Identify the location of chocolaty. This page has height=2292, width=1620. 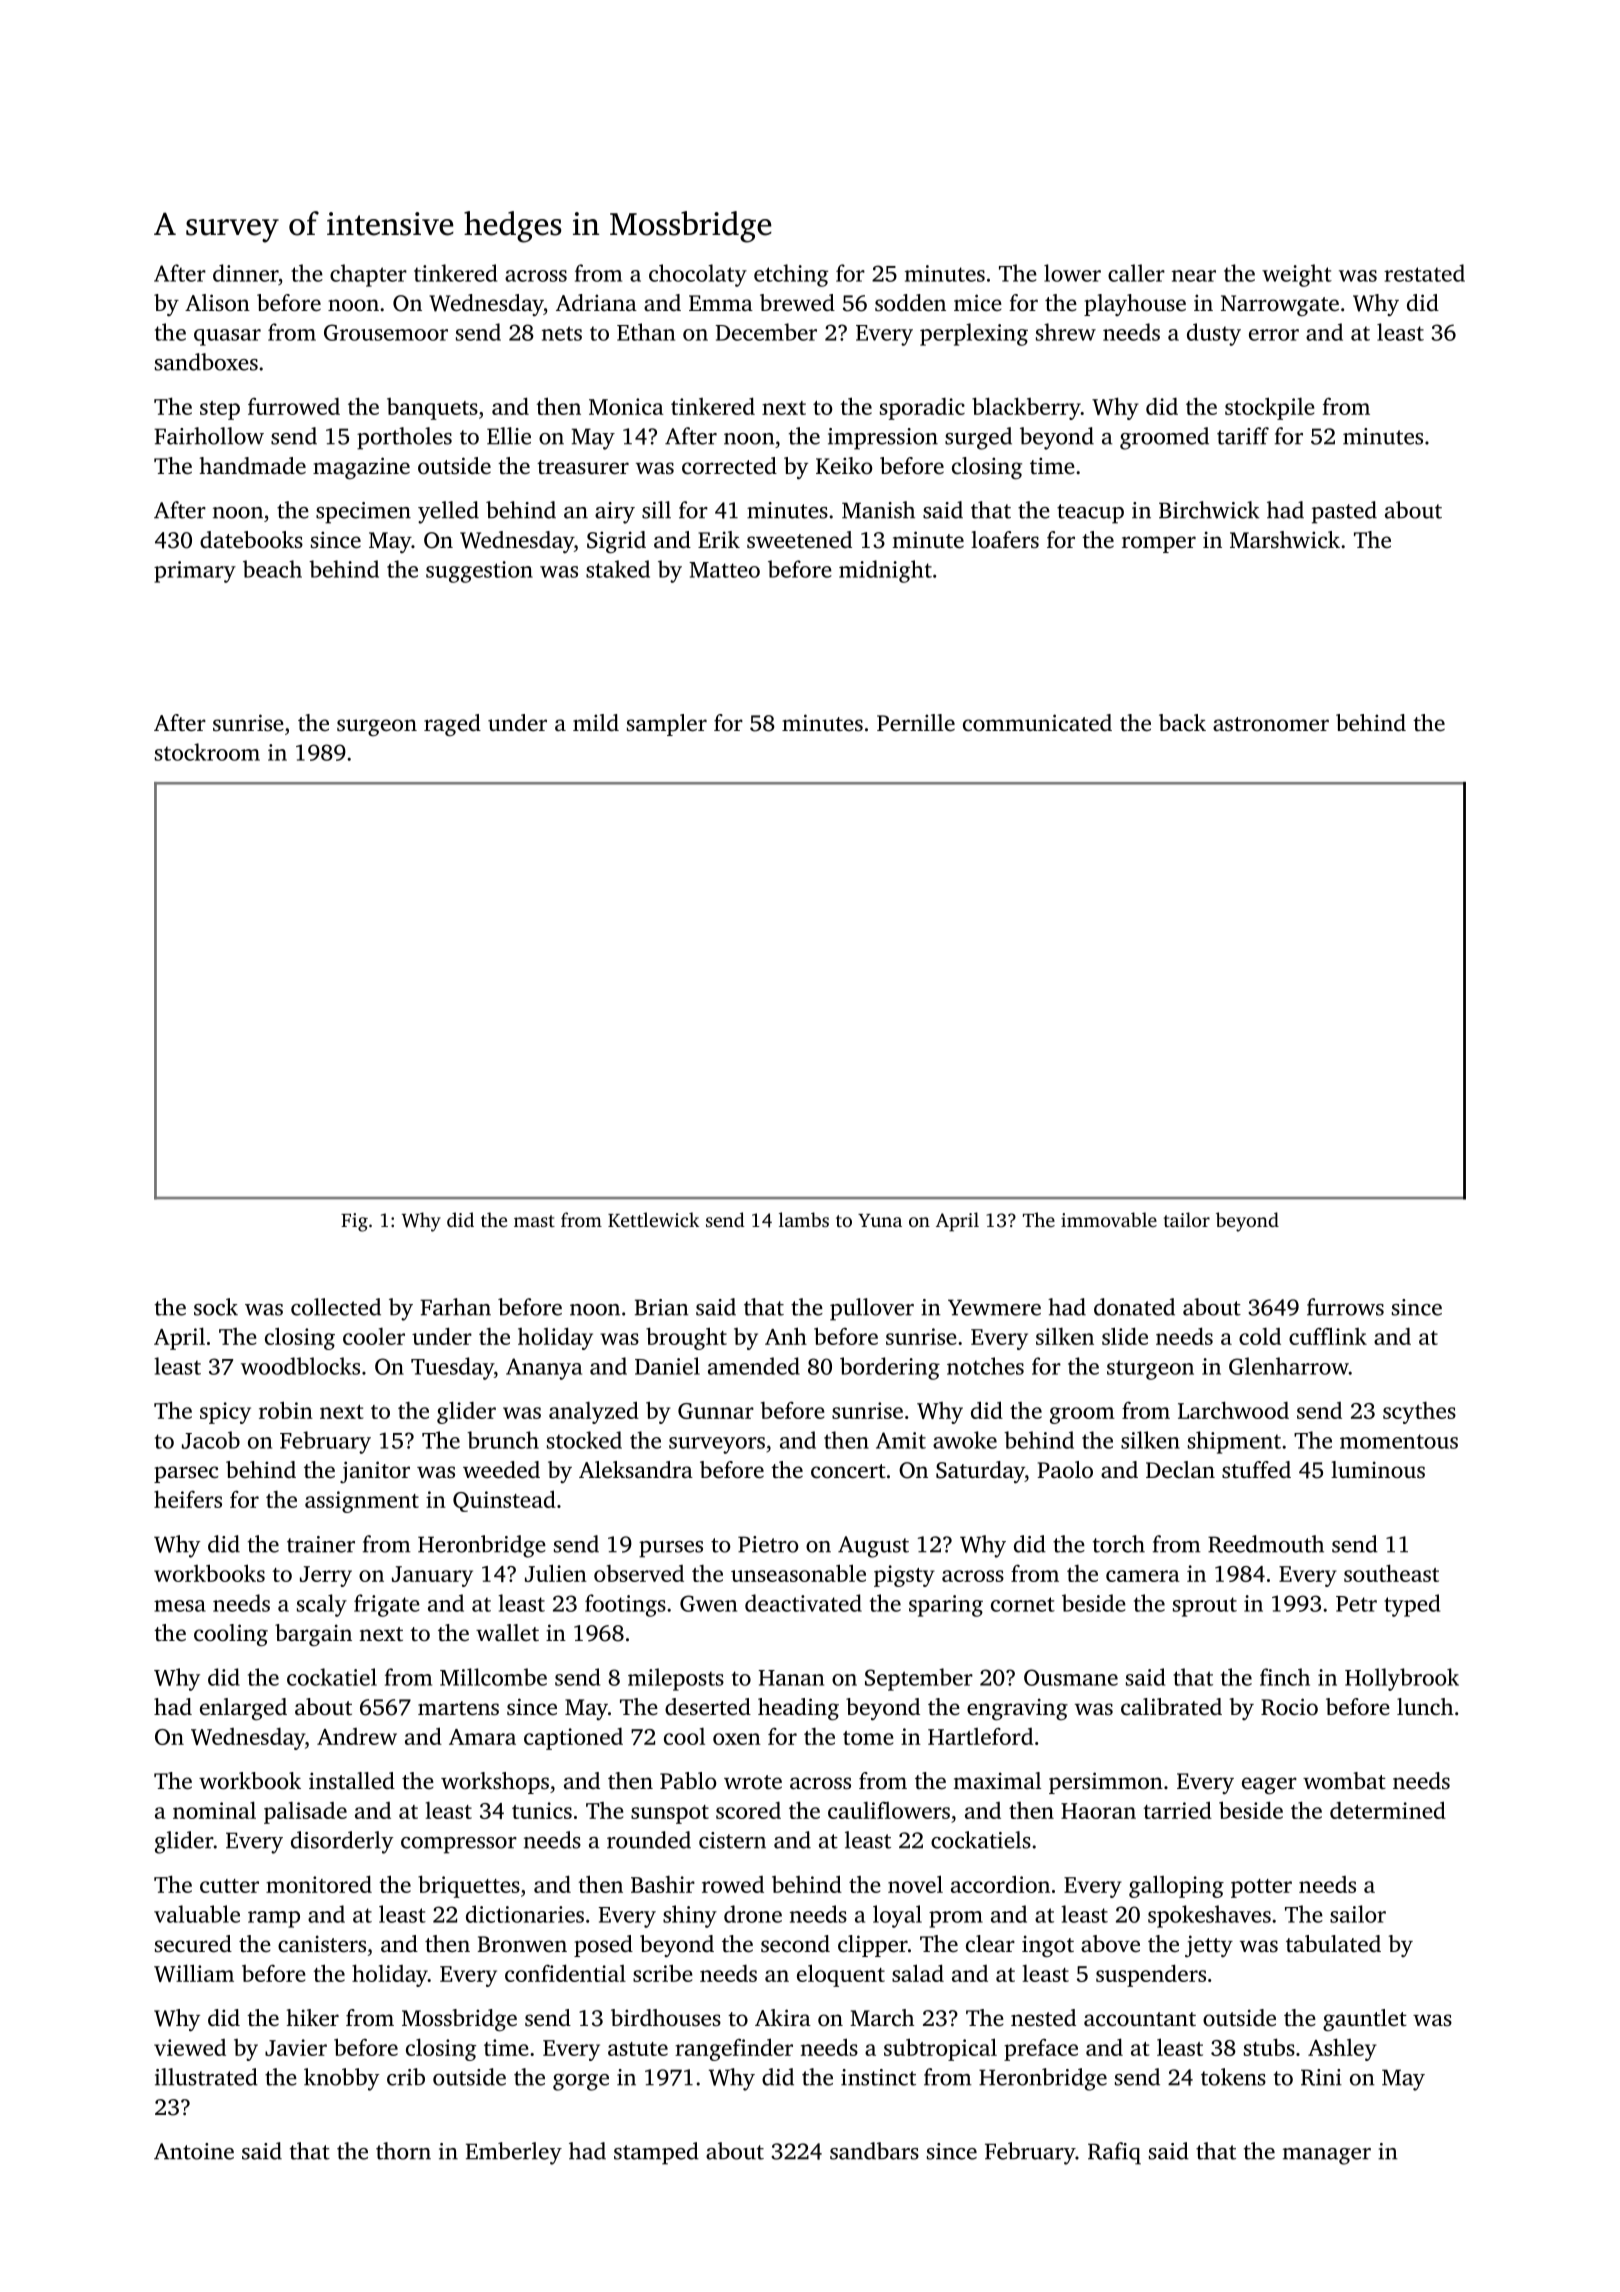
(698, 275).
